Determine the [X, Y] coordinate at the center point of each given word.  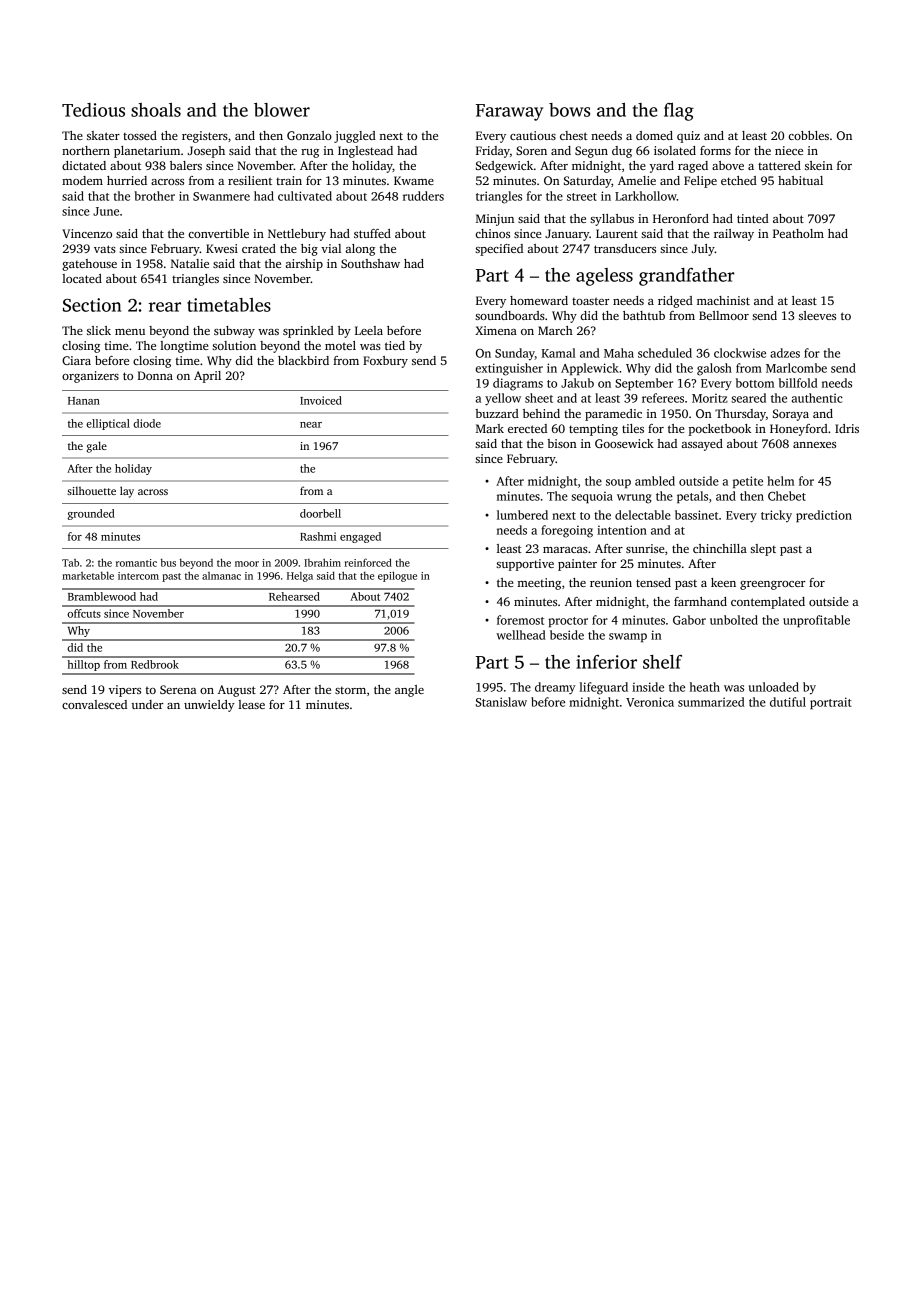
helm [780, 481]
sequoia [592, 497]
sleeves [817, 315]
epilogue [397, 576]
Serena [178, 689]
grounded [91, 514]
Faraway [509, 112]
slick [99, 330]
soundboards [510, 315]
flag [679, 112]
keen [723, 582]
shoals [156, 110]
